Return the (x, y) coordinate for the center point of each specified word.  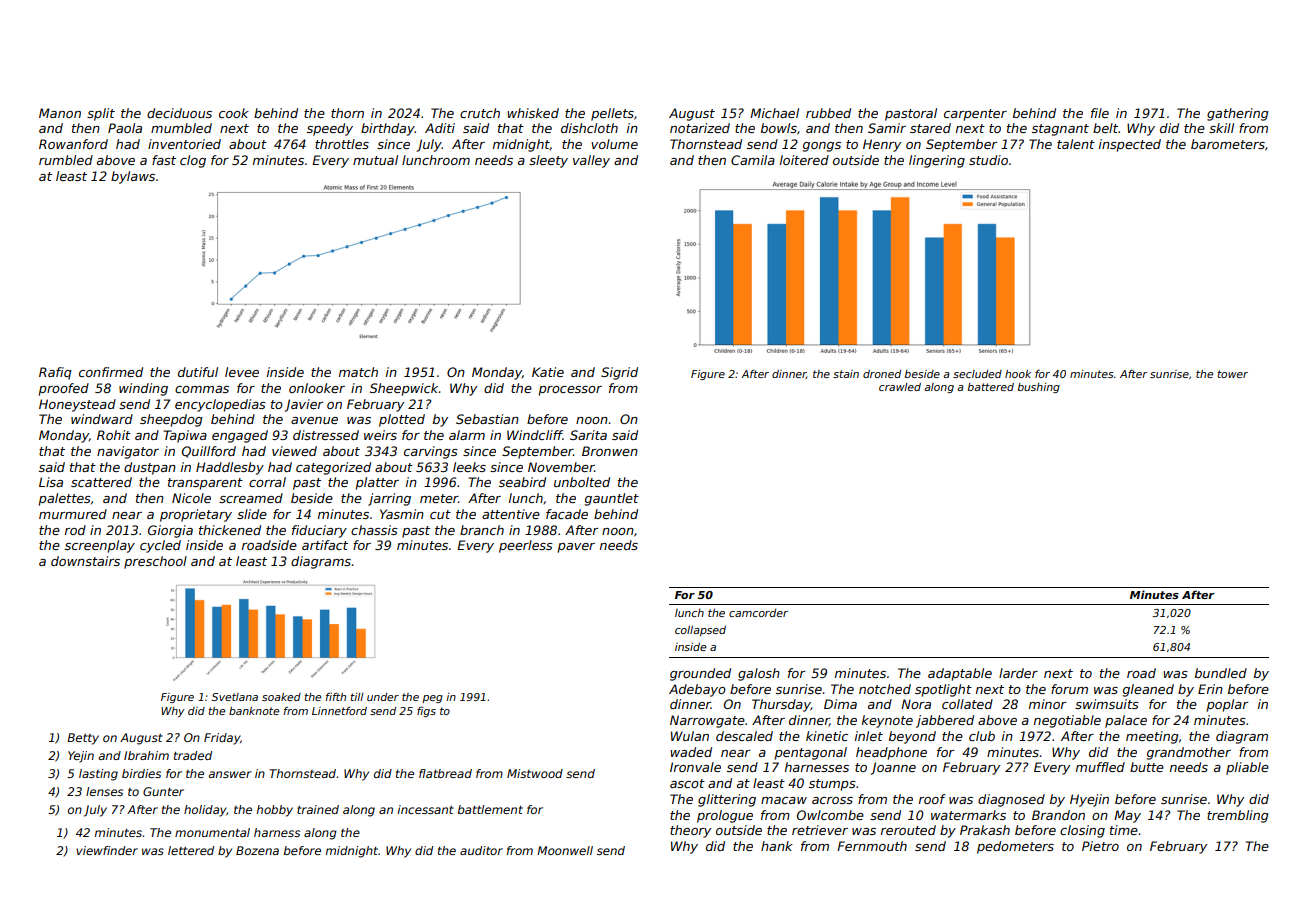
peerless (526, 546)
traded (193, 755)
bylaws (133, 177)
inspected (1130, 145)
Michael (774, 113)
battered (990, 387)
